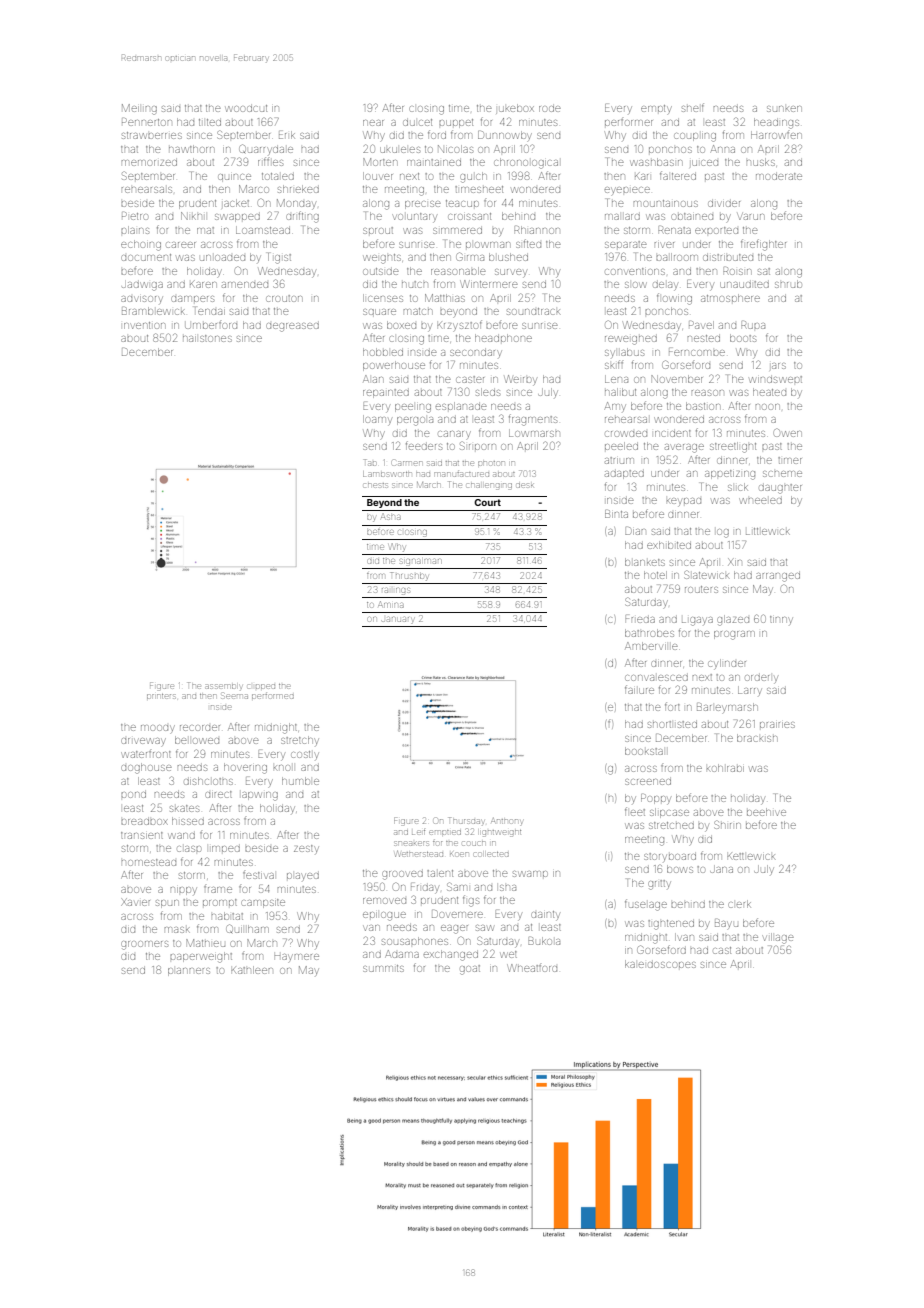 This document has width=924, height=1308. What do you see at coordinates (550, 109) in the document?
I see `rode` at bounding box center [550, 109].
